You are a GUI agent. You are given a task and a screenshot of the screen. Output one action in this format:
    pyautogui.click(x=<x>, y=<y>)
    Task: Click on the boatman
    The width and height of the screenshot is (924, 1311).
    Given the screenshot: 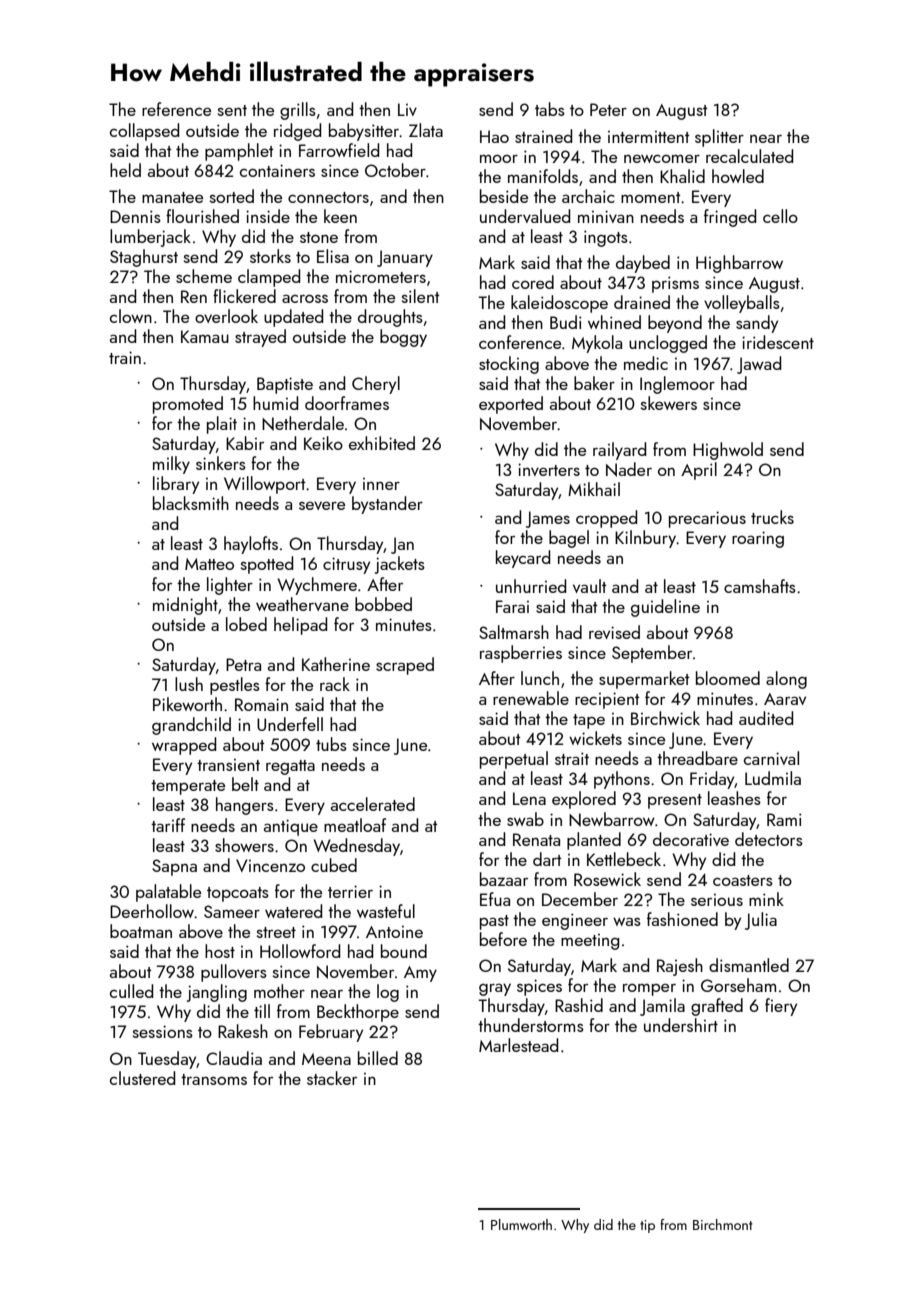 What is the action you would take?
    pyautogui.click(x=141, y=931)
